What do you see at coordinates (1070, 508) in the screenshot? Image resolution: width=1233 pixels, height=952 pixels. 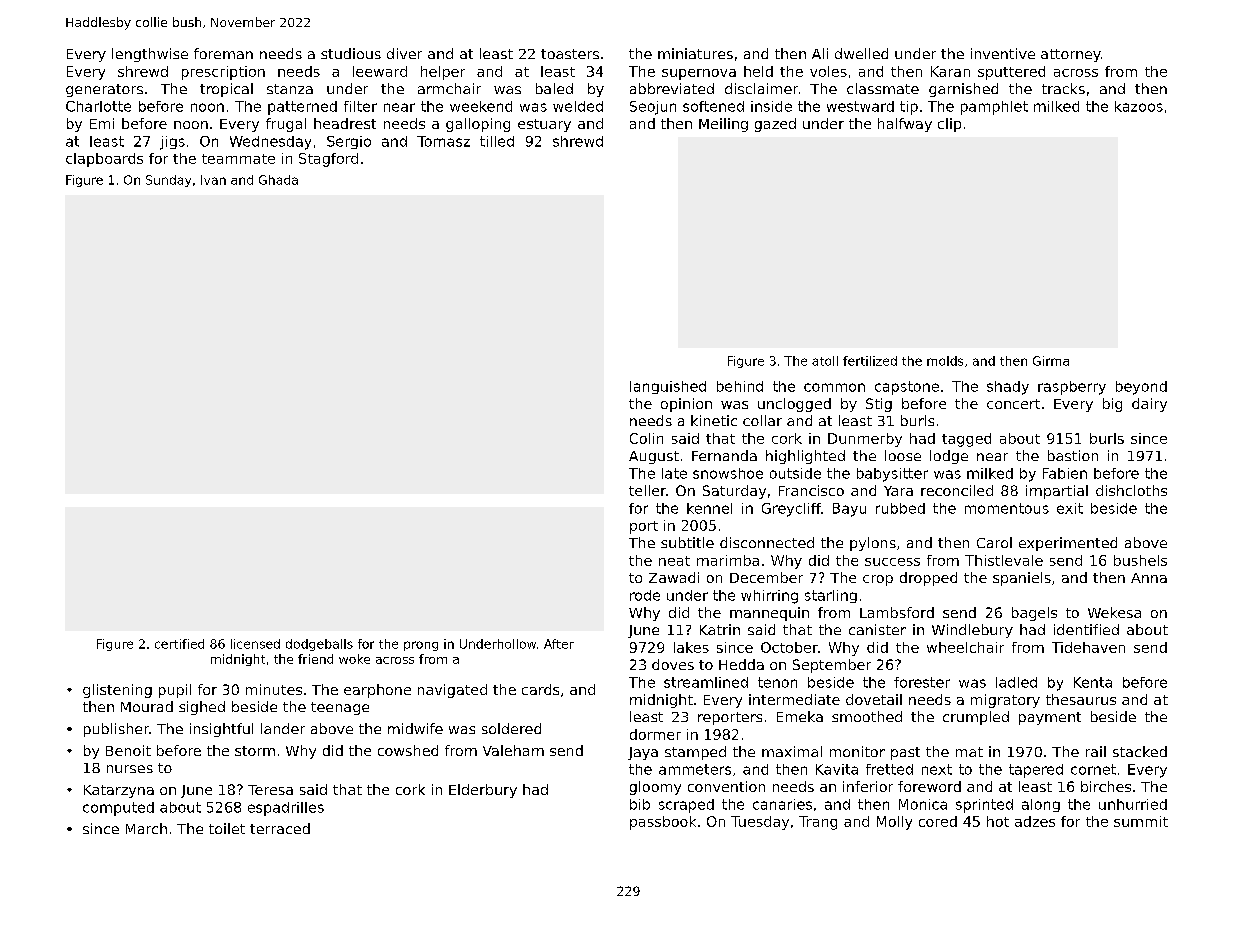 I see `exit` at bounding box center [1070, 508].
